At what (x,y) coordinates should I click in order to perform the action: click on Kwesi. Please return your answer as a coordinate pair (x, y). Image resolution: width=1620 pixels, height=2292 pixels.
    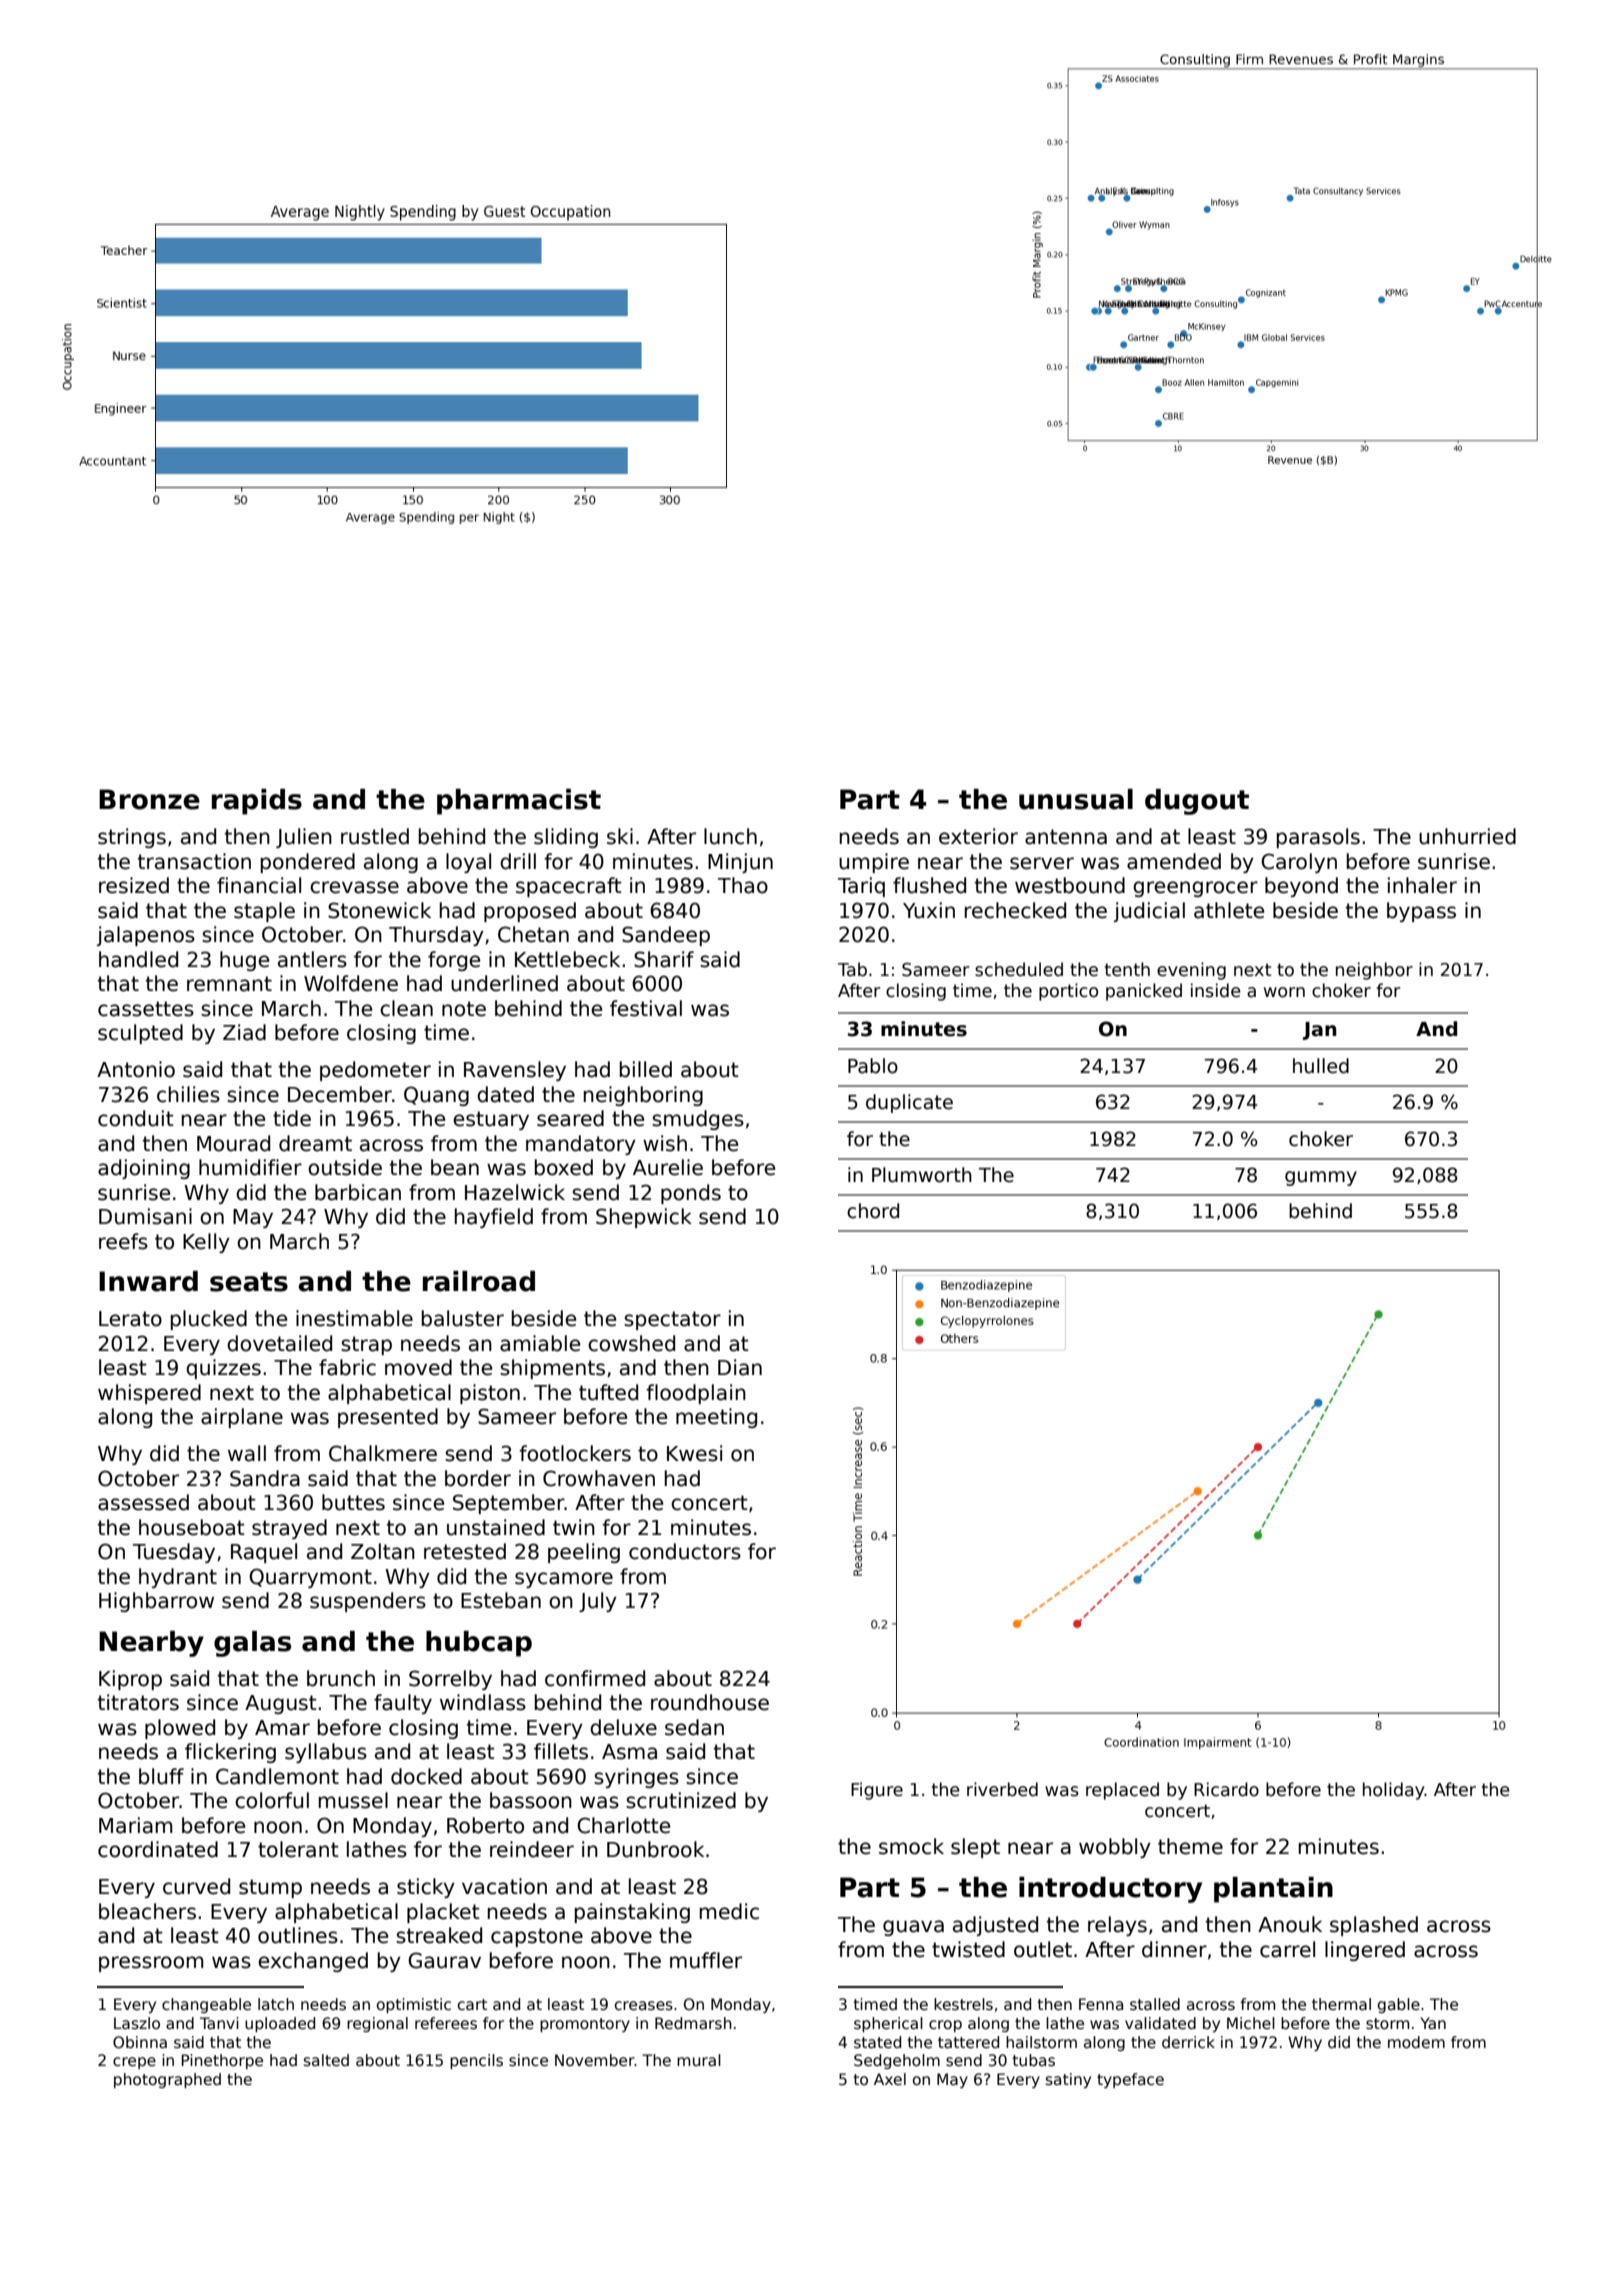
    Looking at the image, I should click on (694, 1453).
